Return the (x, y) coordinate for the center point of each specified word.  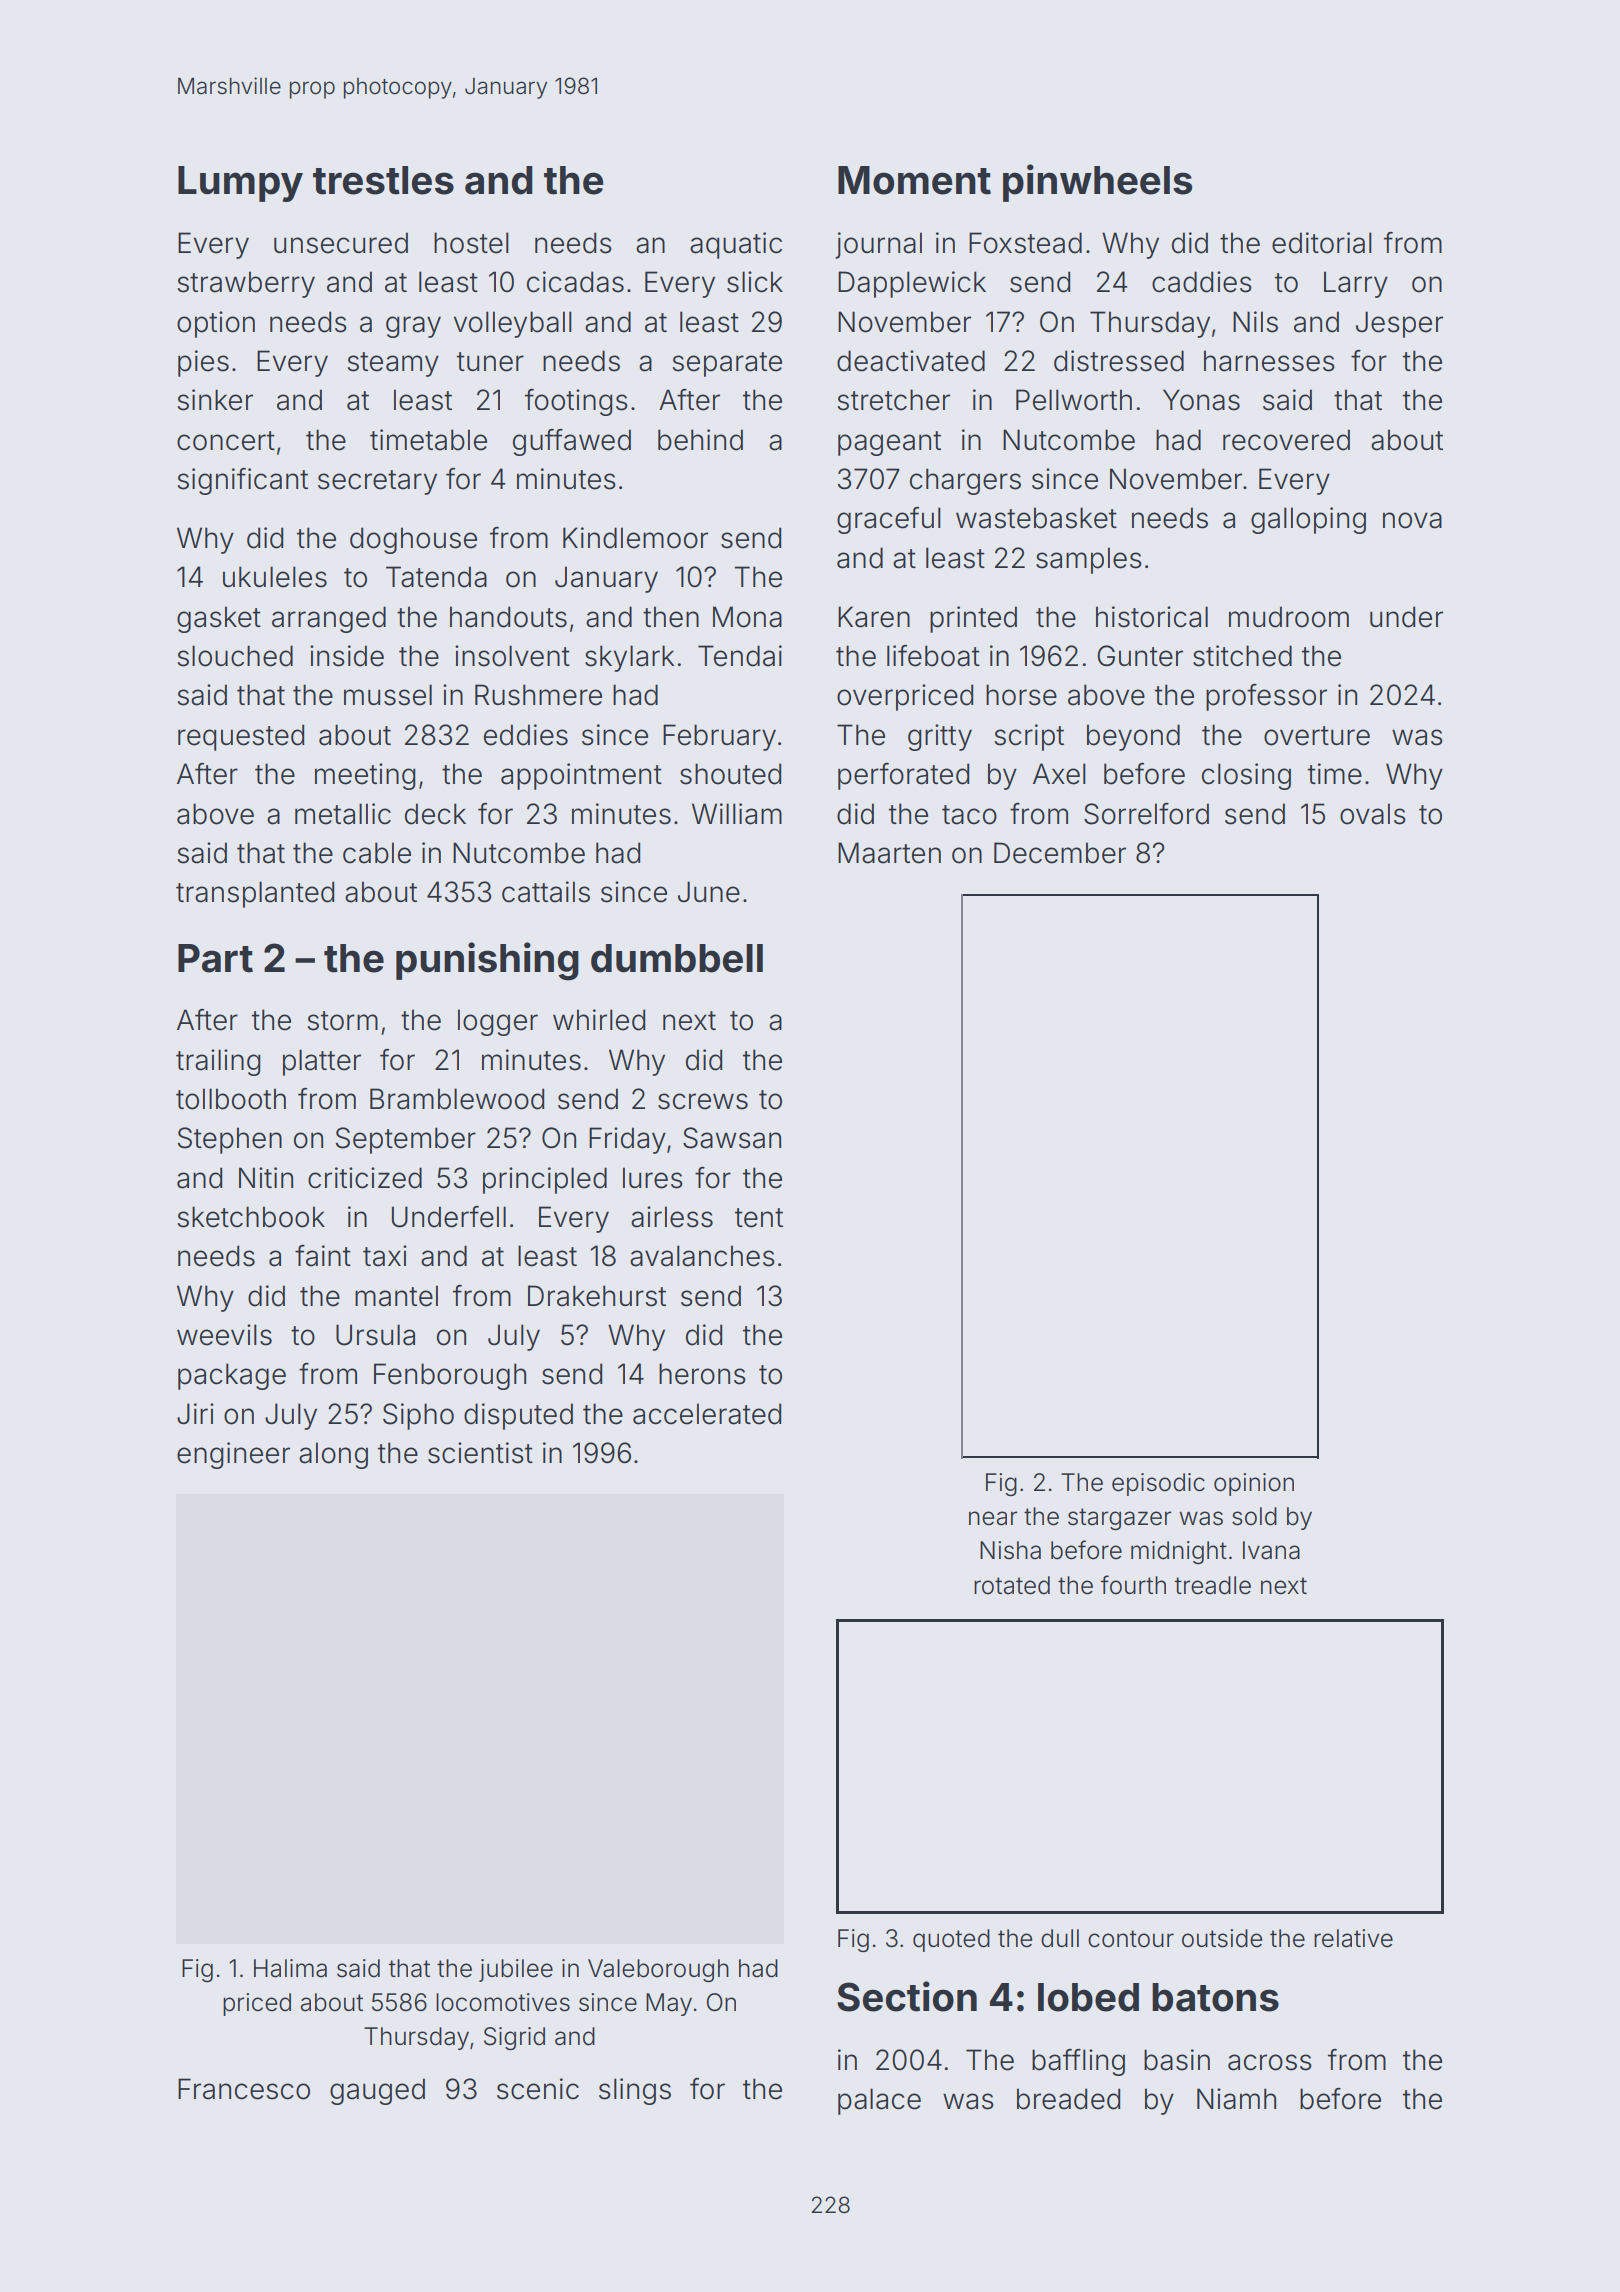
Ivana (1271, 1550)
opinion (1254, 1484)
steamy (393, 364)
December (1060, 853)
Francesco (244, 2089)
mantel (396, 1296)
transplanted (255, 894)
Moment (914, 180)
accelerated (707, 1414)
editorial (1322, 243)
